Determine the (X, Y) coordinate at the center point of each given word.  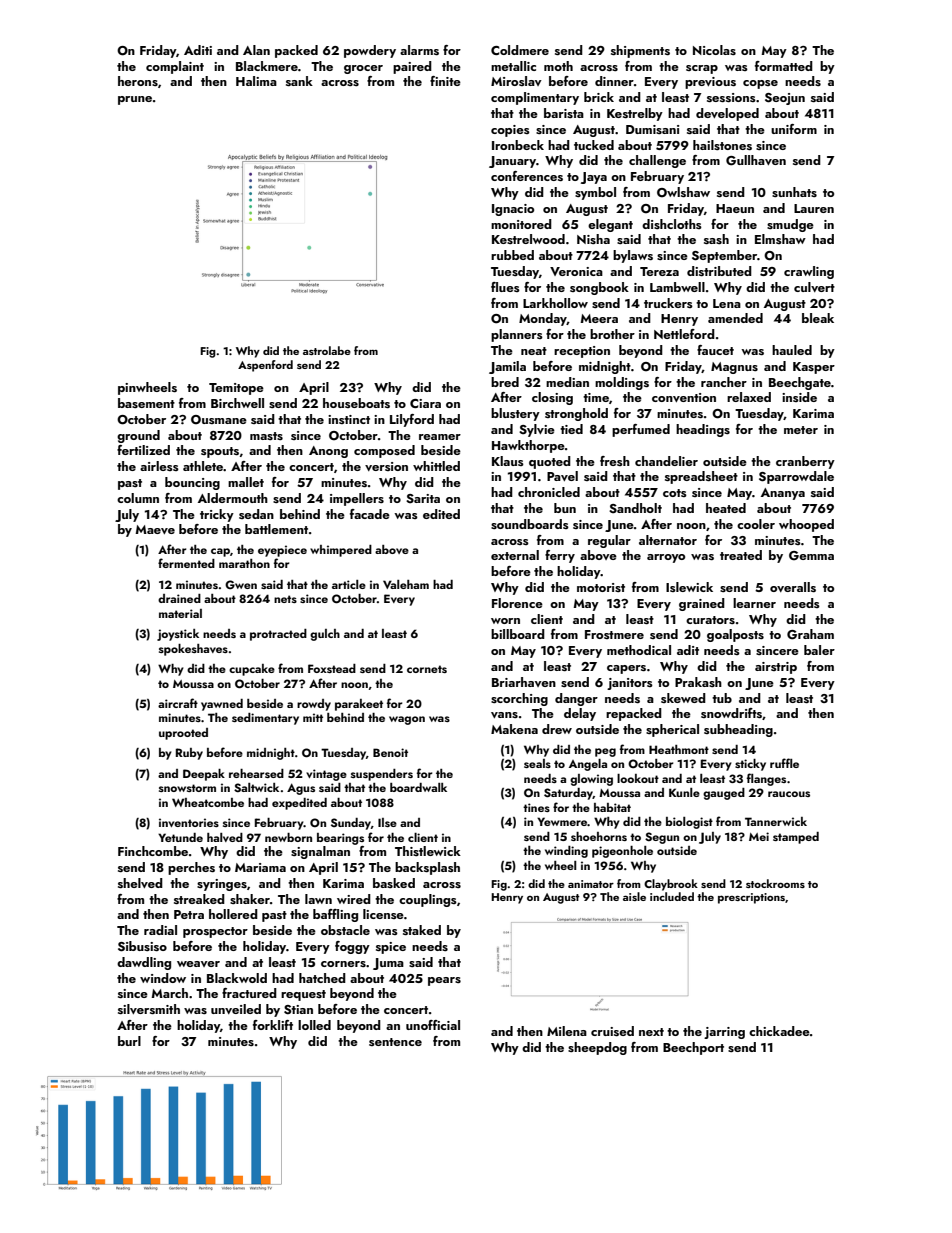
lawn (318, 899)
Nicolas (714, 50)
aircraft (178, 703)
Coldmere (520, 50)
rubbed (512, 255)
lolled (314, 1025)
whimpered (341, 551)
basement (146, 403)
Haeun (735, 208)
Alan (256, 50)
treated (741, 555)
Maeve (155, 529)
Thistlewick (428, 851)
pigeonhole (622, 852)
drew (557, 729)
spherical (672, 730)
